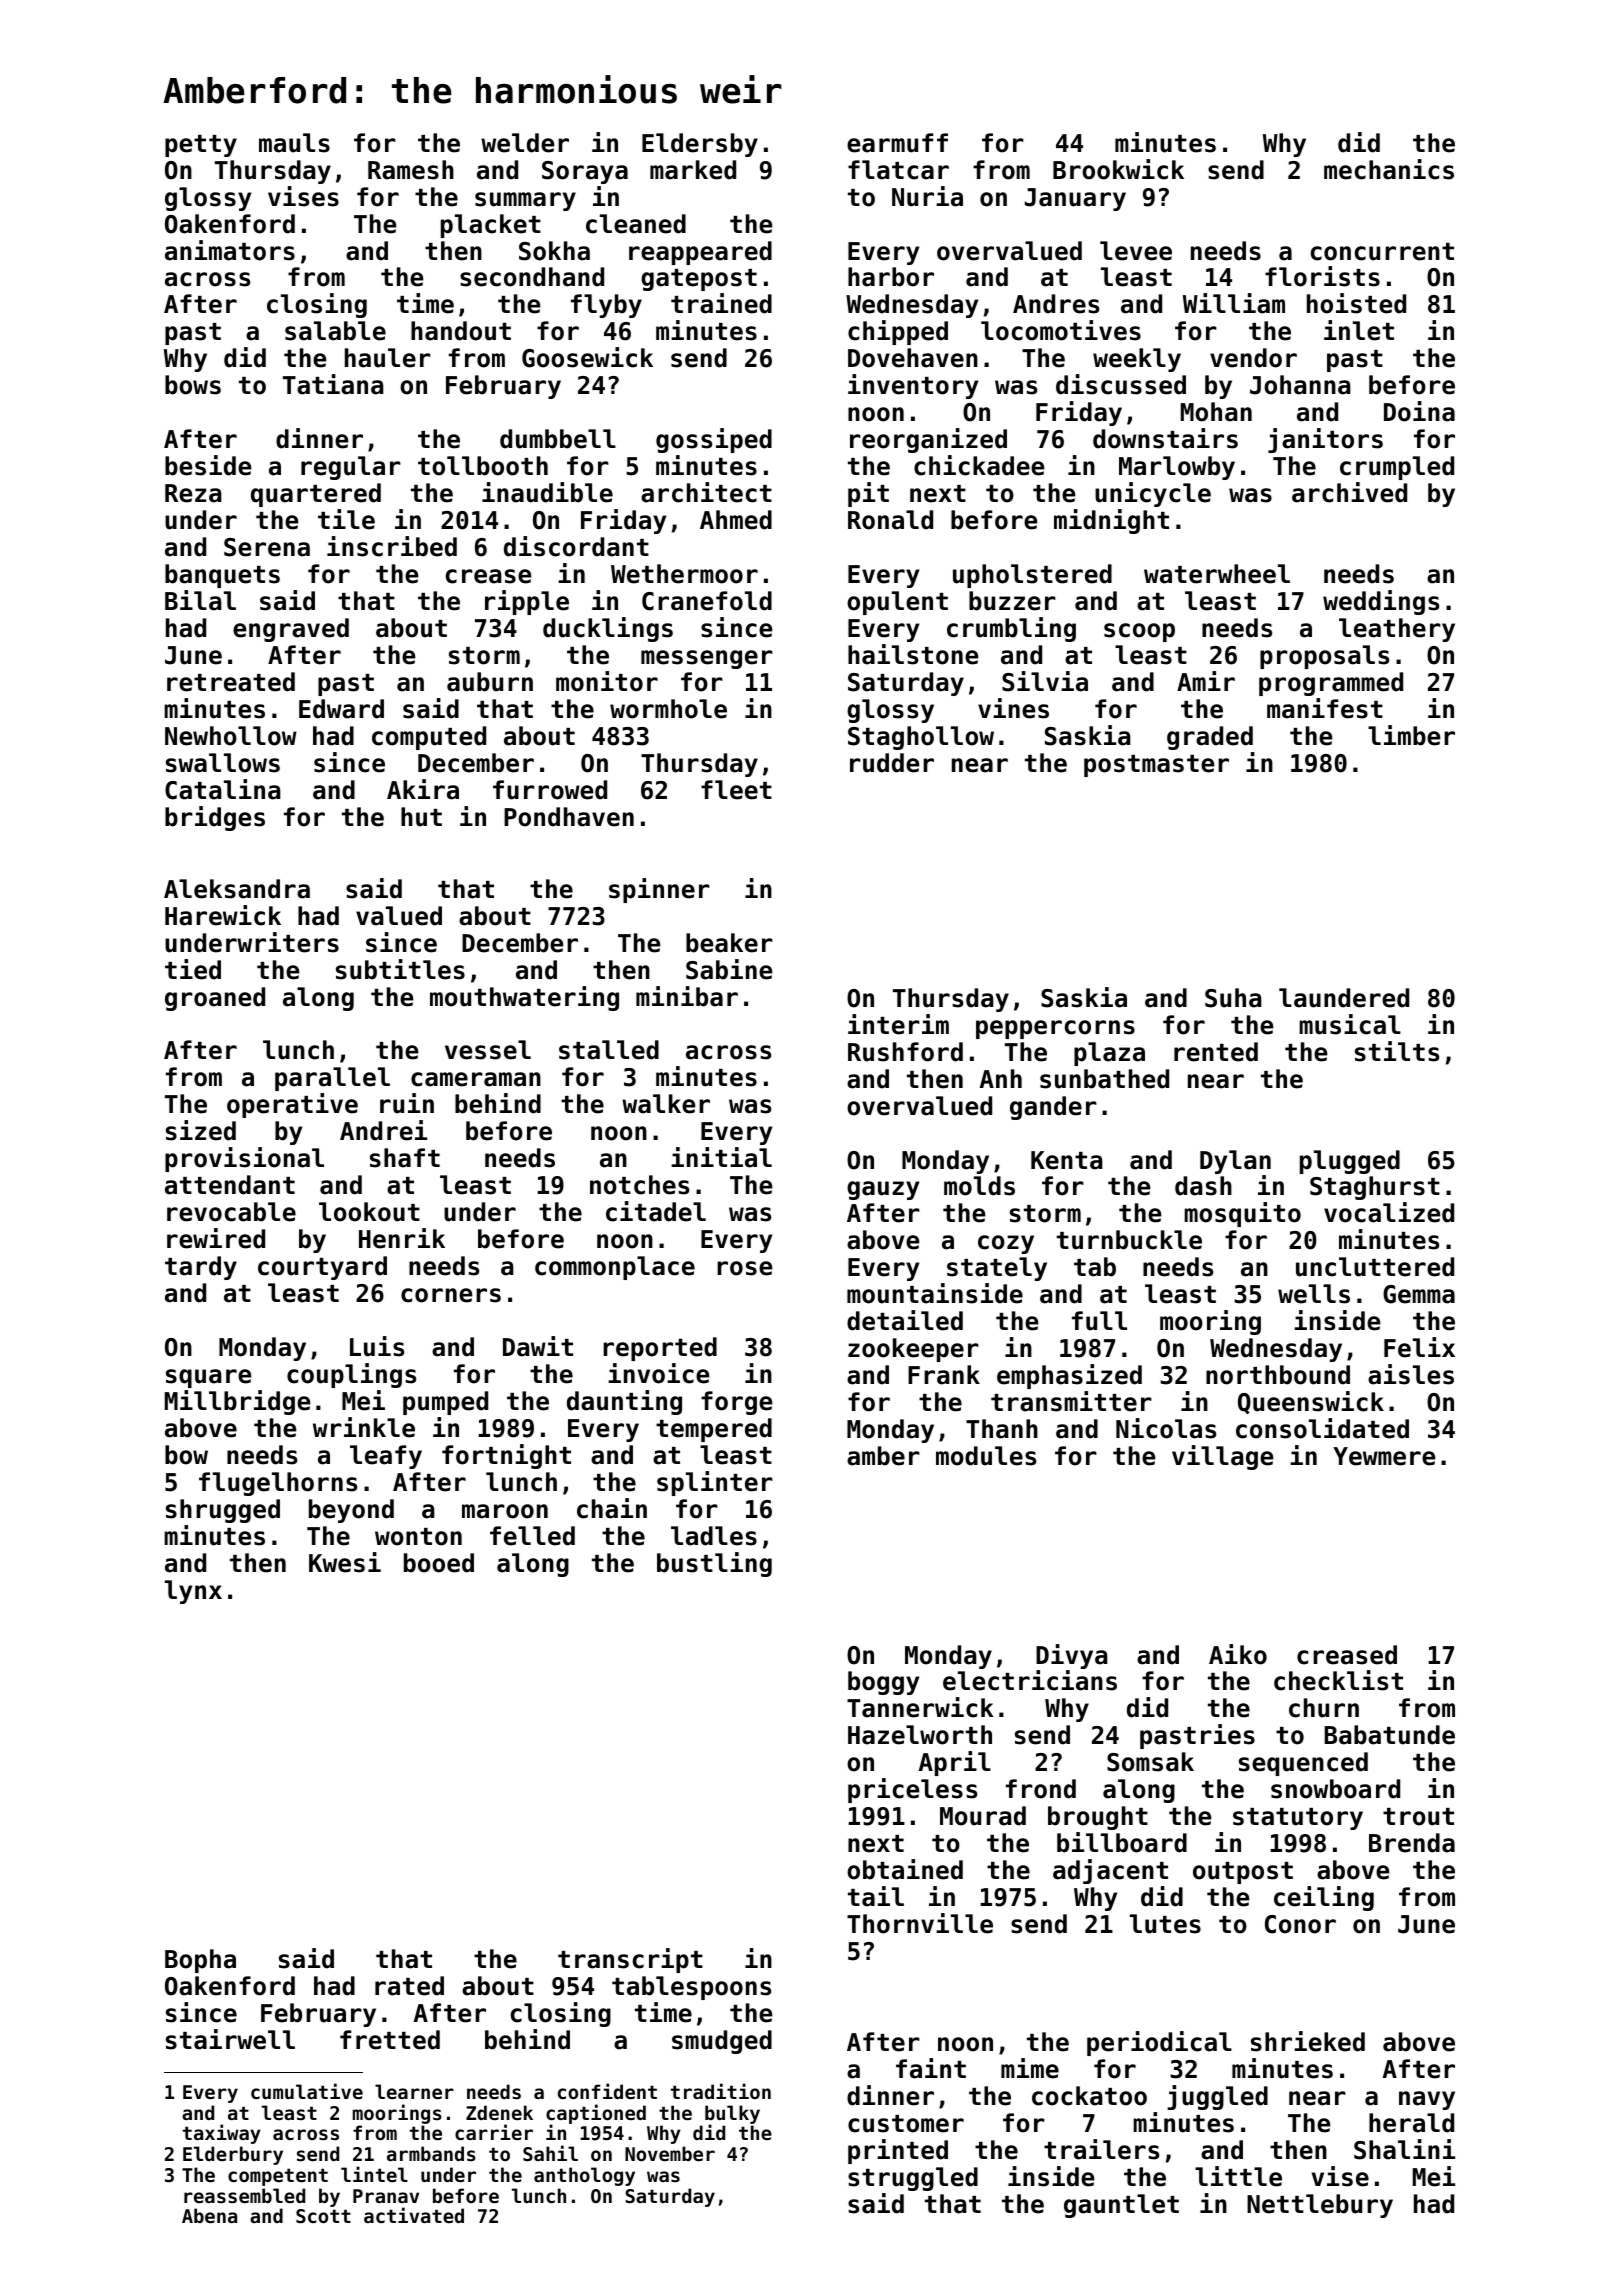 This image has height=2292, width=1620. I want to click on Dovehaven, so click(913, 358).
